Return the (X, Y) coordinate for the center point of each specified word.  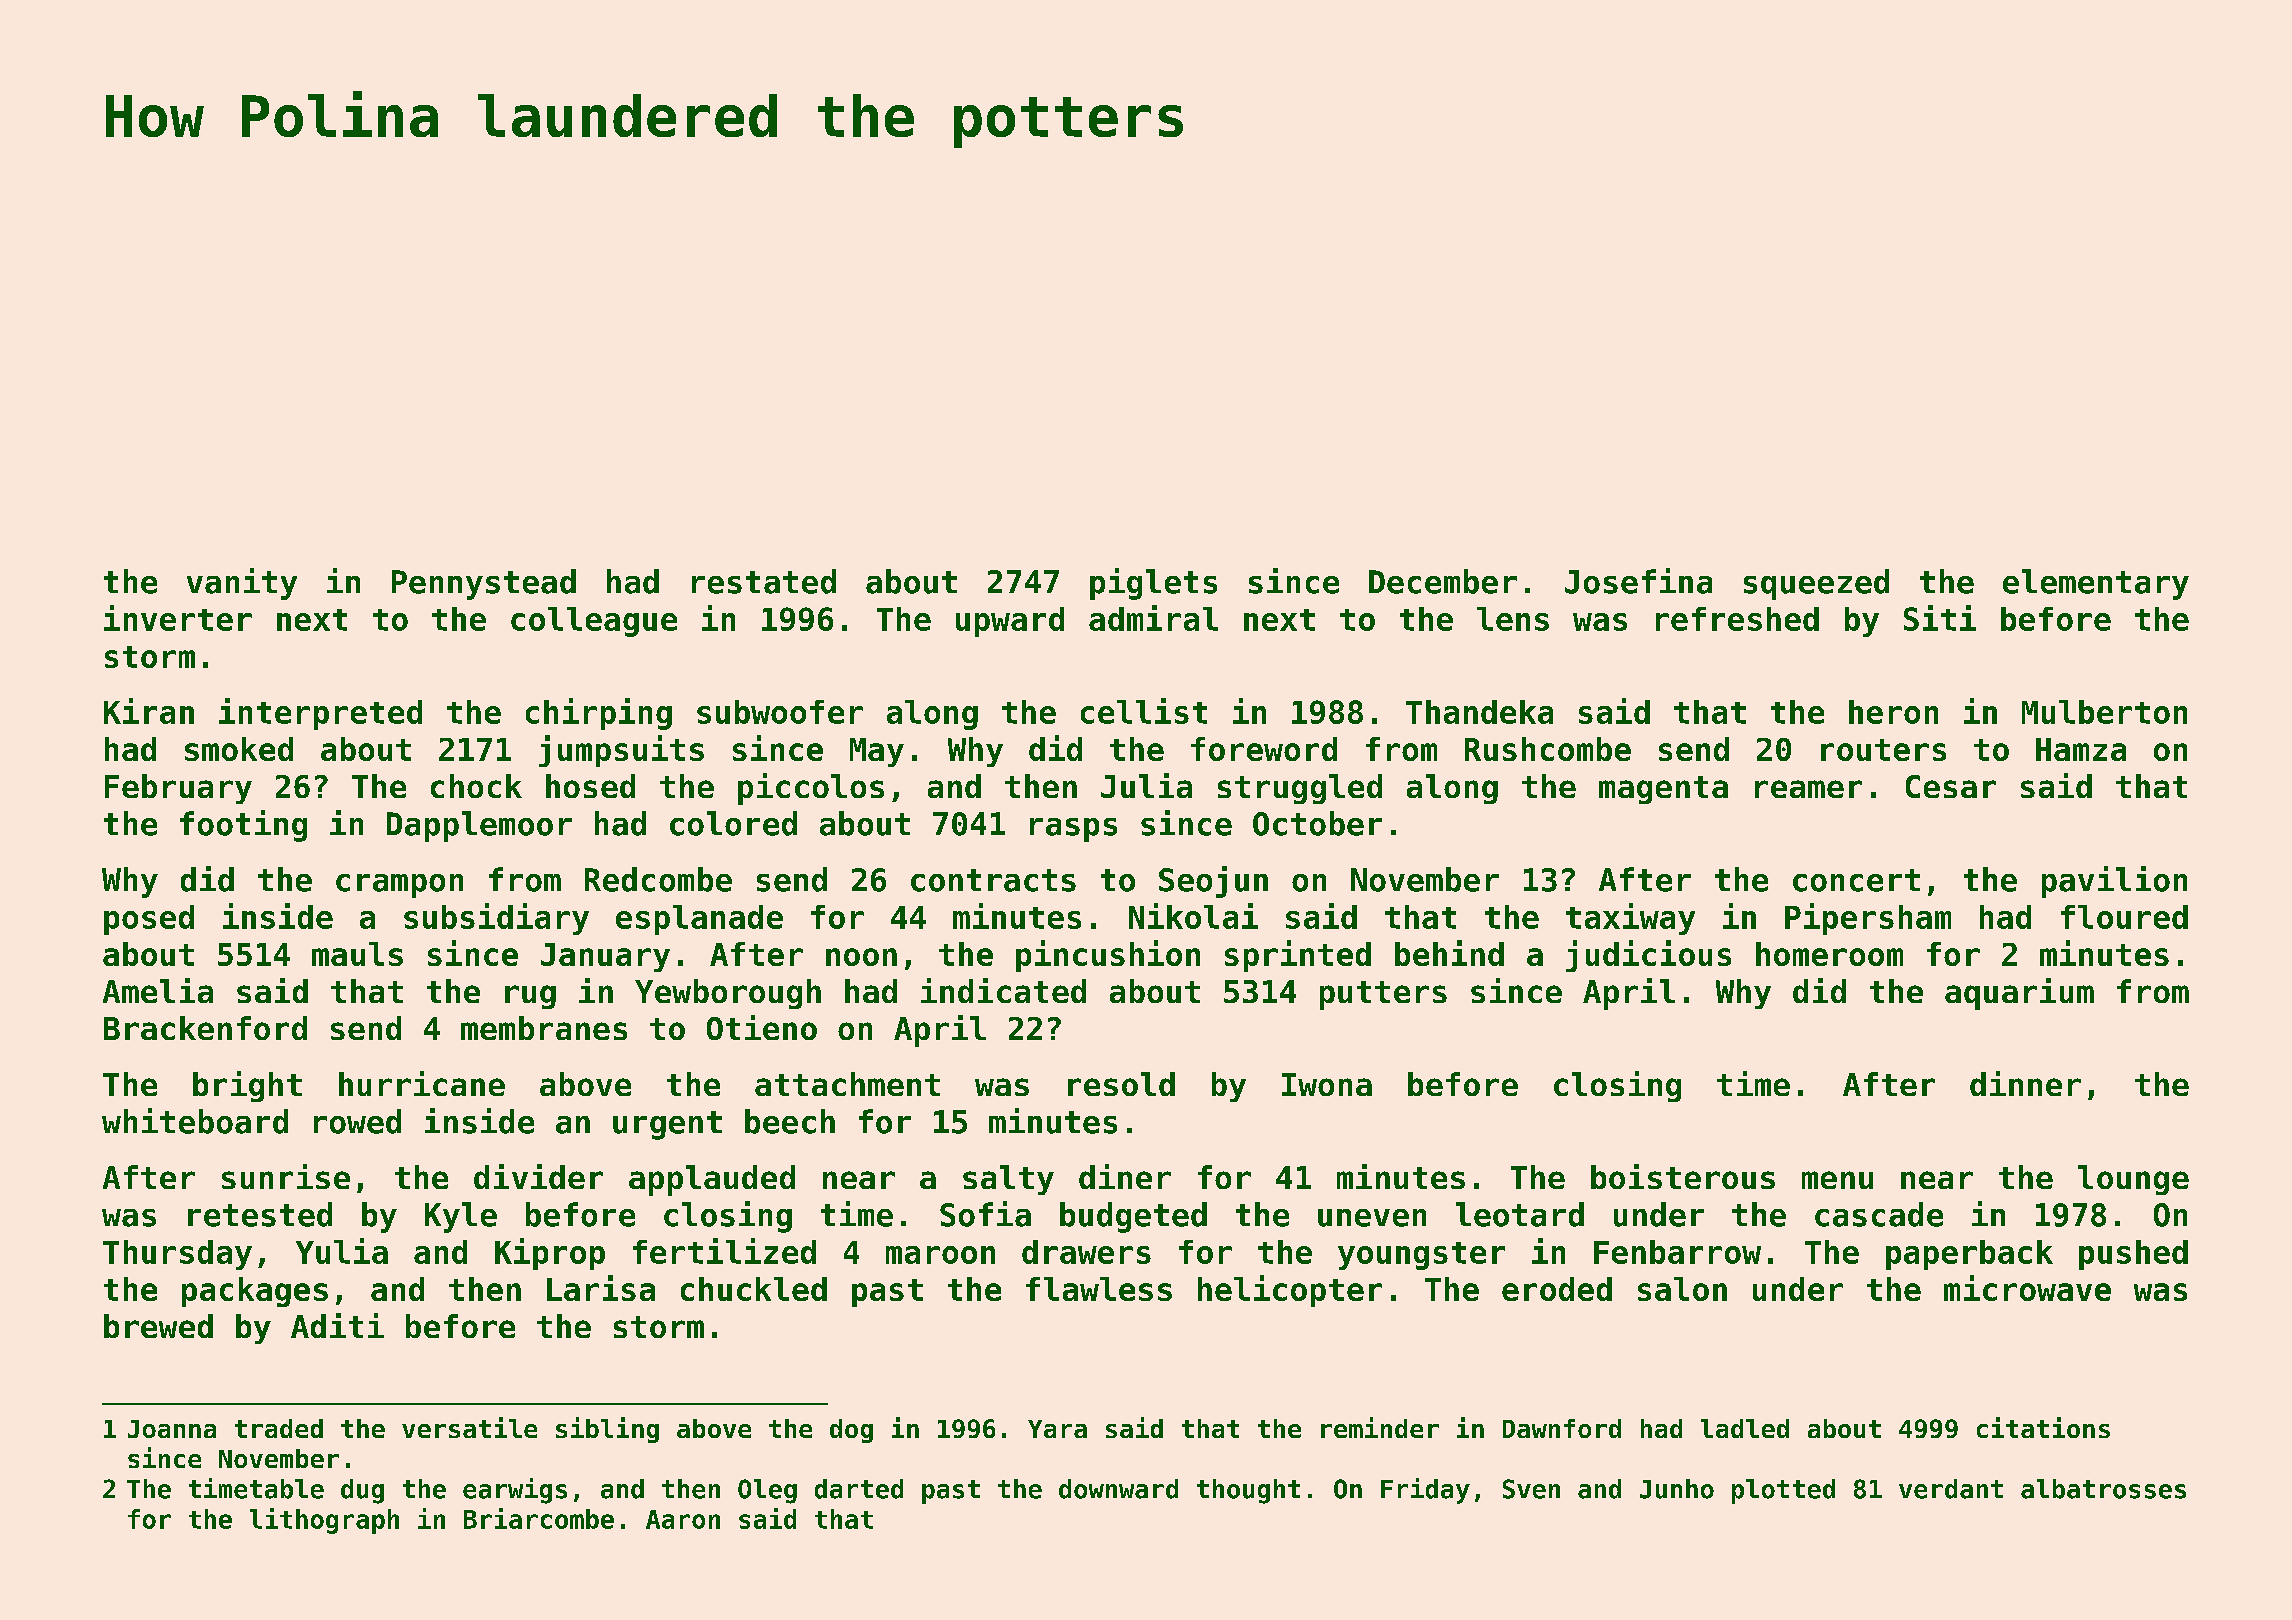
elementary (2096, 584)
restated (764, 581)
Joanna (172, 1429)
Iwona (1327, 1084)
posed (149, 920)
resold (1121, 1084)
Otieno (762, 1027)
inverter (178, 618)
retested (260, 1214)
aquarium (2019, 994)
